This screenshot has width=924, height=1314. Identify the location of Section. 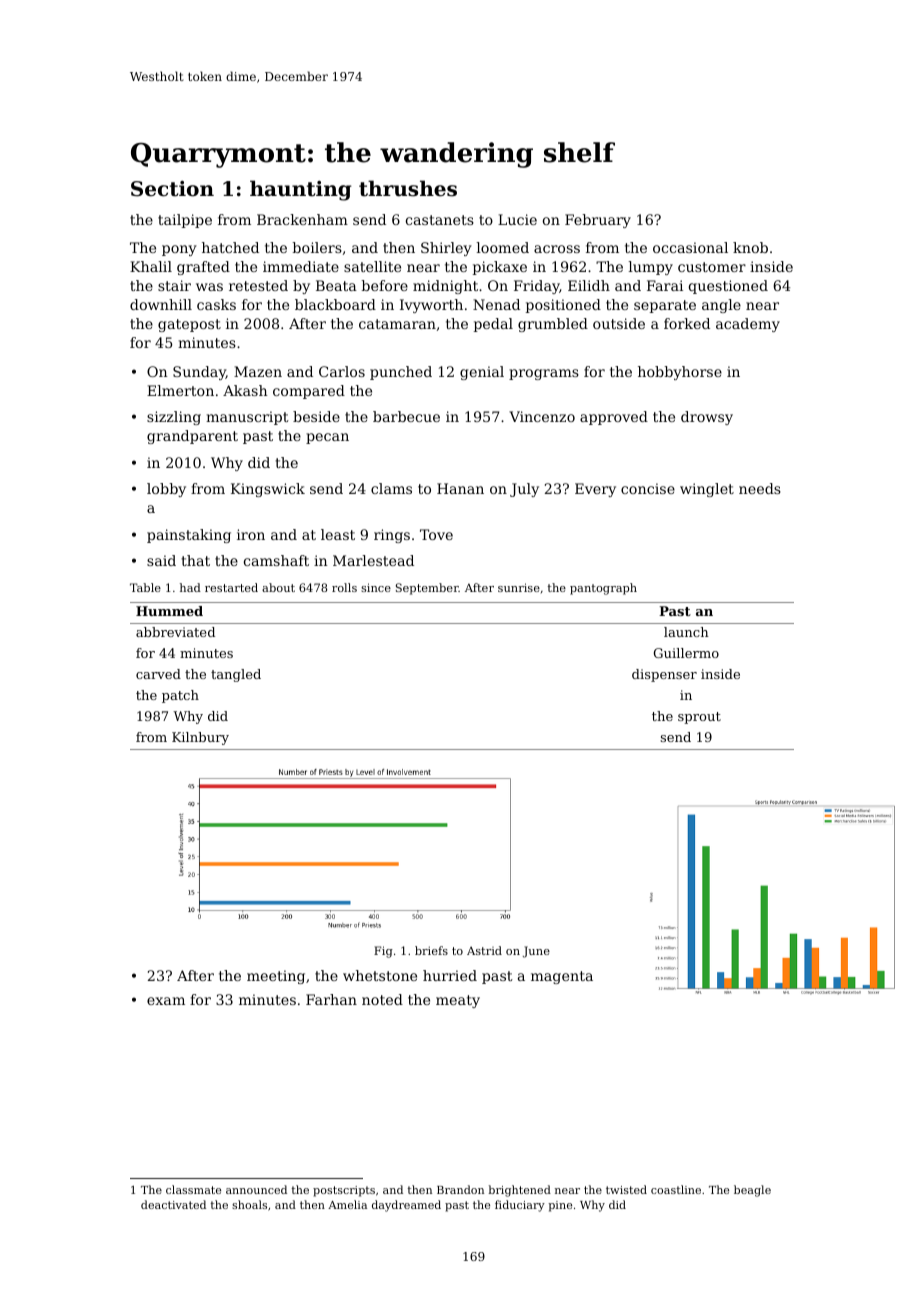
(172, 189).
